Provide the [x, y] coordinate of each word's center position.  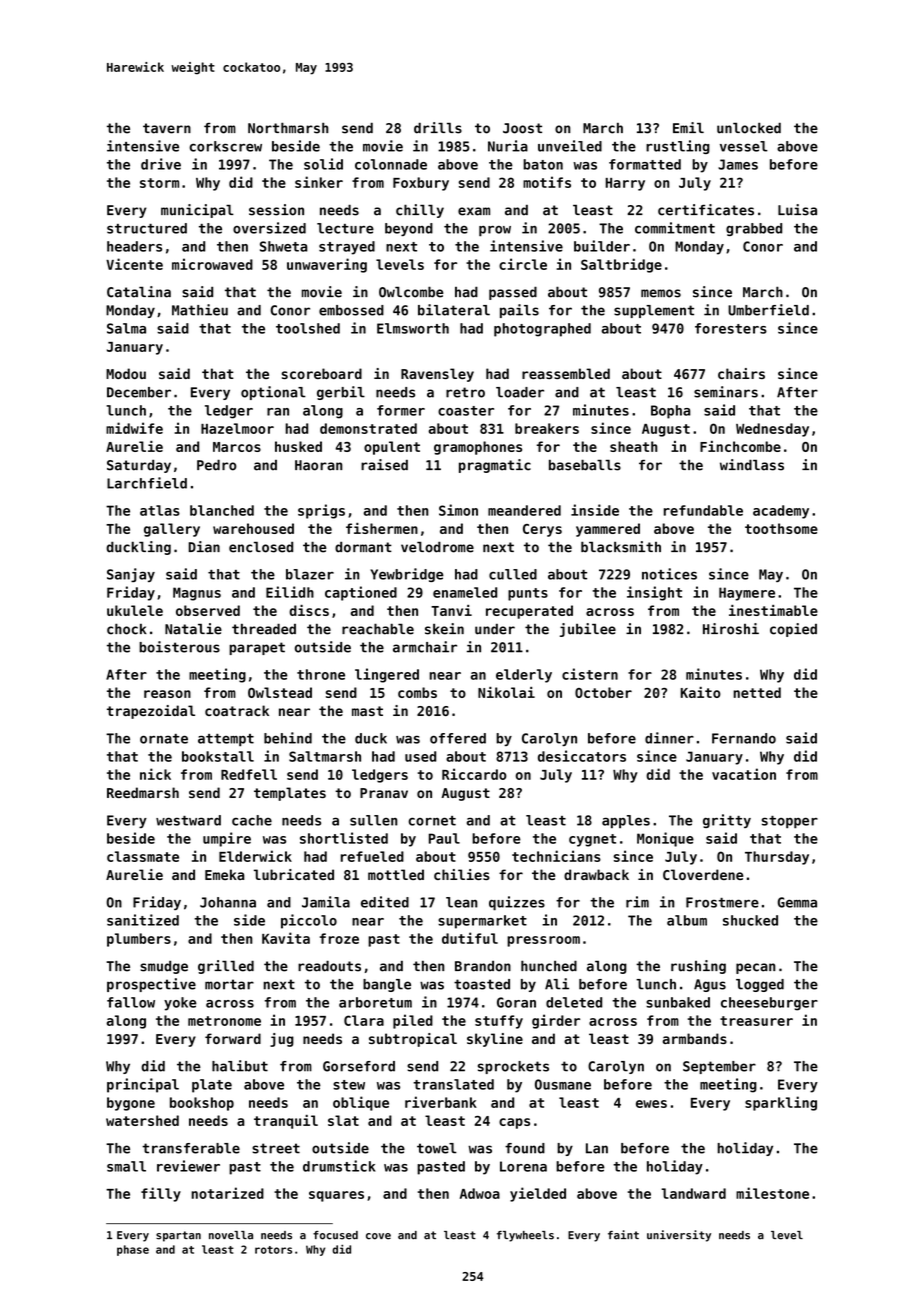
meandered [524, 510]
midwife [134, 428]
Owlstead [280, 692]
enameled [465, 592]
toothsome [781, 528]
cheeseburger [769, 1004]
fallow [131, 1002]
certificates [706, 210]
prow [495, 231]
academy [781, 512]
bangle [387, 985]
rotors [273, 1250]
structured [147, 228]
